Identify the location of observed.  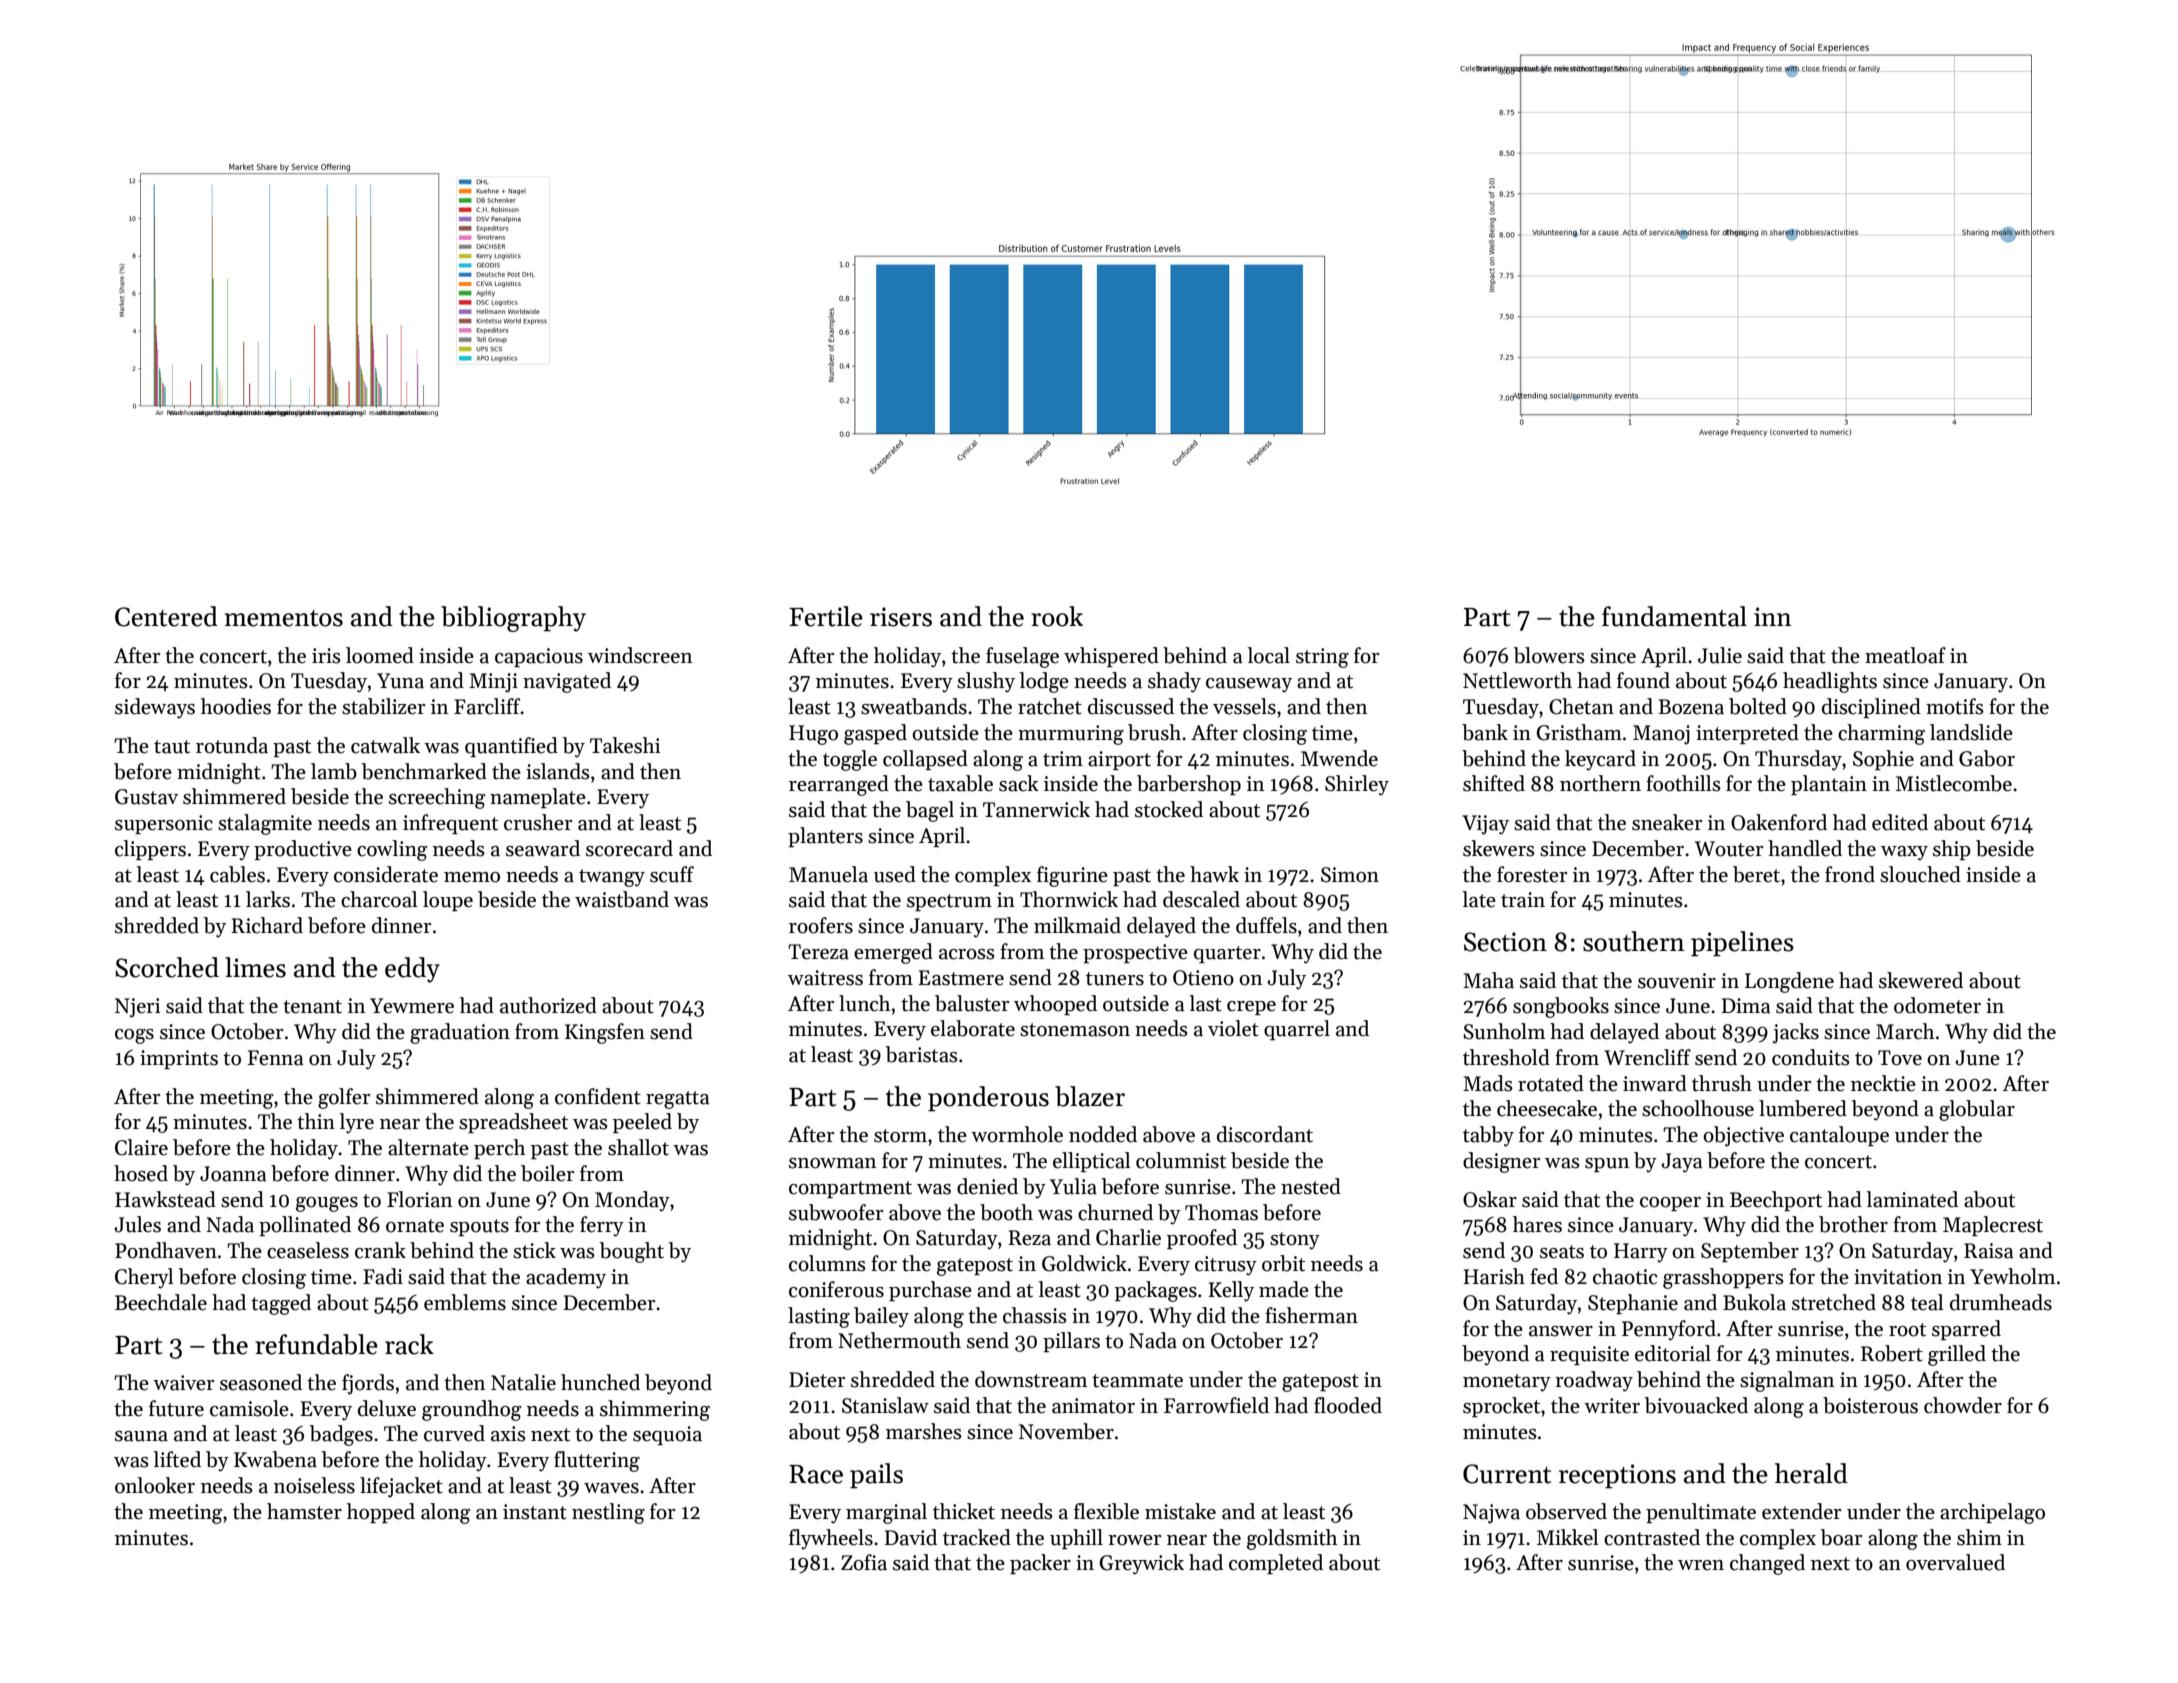
(1566, 1511).
